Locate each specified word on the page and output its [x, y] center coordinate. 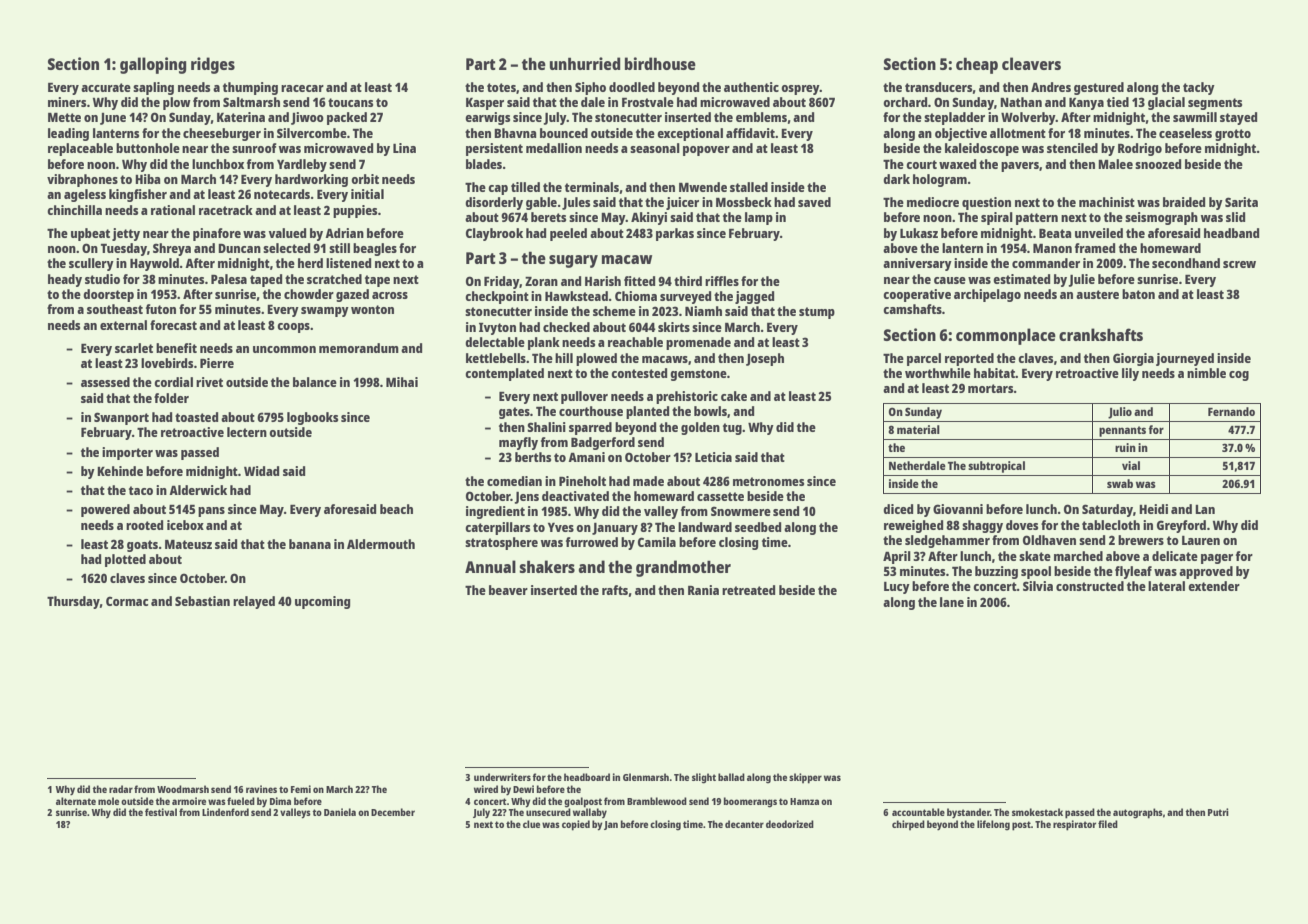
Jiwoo [307, 118]
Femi [301, 789]
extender [1214, 586]
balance [315, 382]
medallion [554, 148]
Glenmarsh [646, 777]
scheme [614, 311]
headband [1231, 233]
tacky [1199, 88]
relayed [254, 602]
